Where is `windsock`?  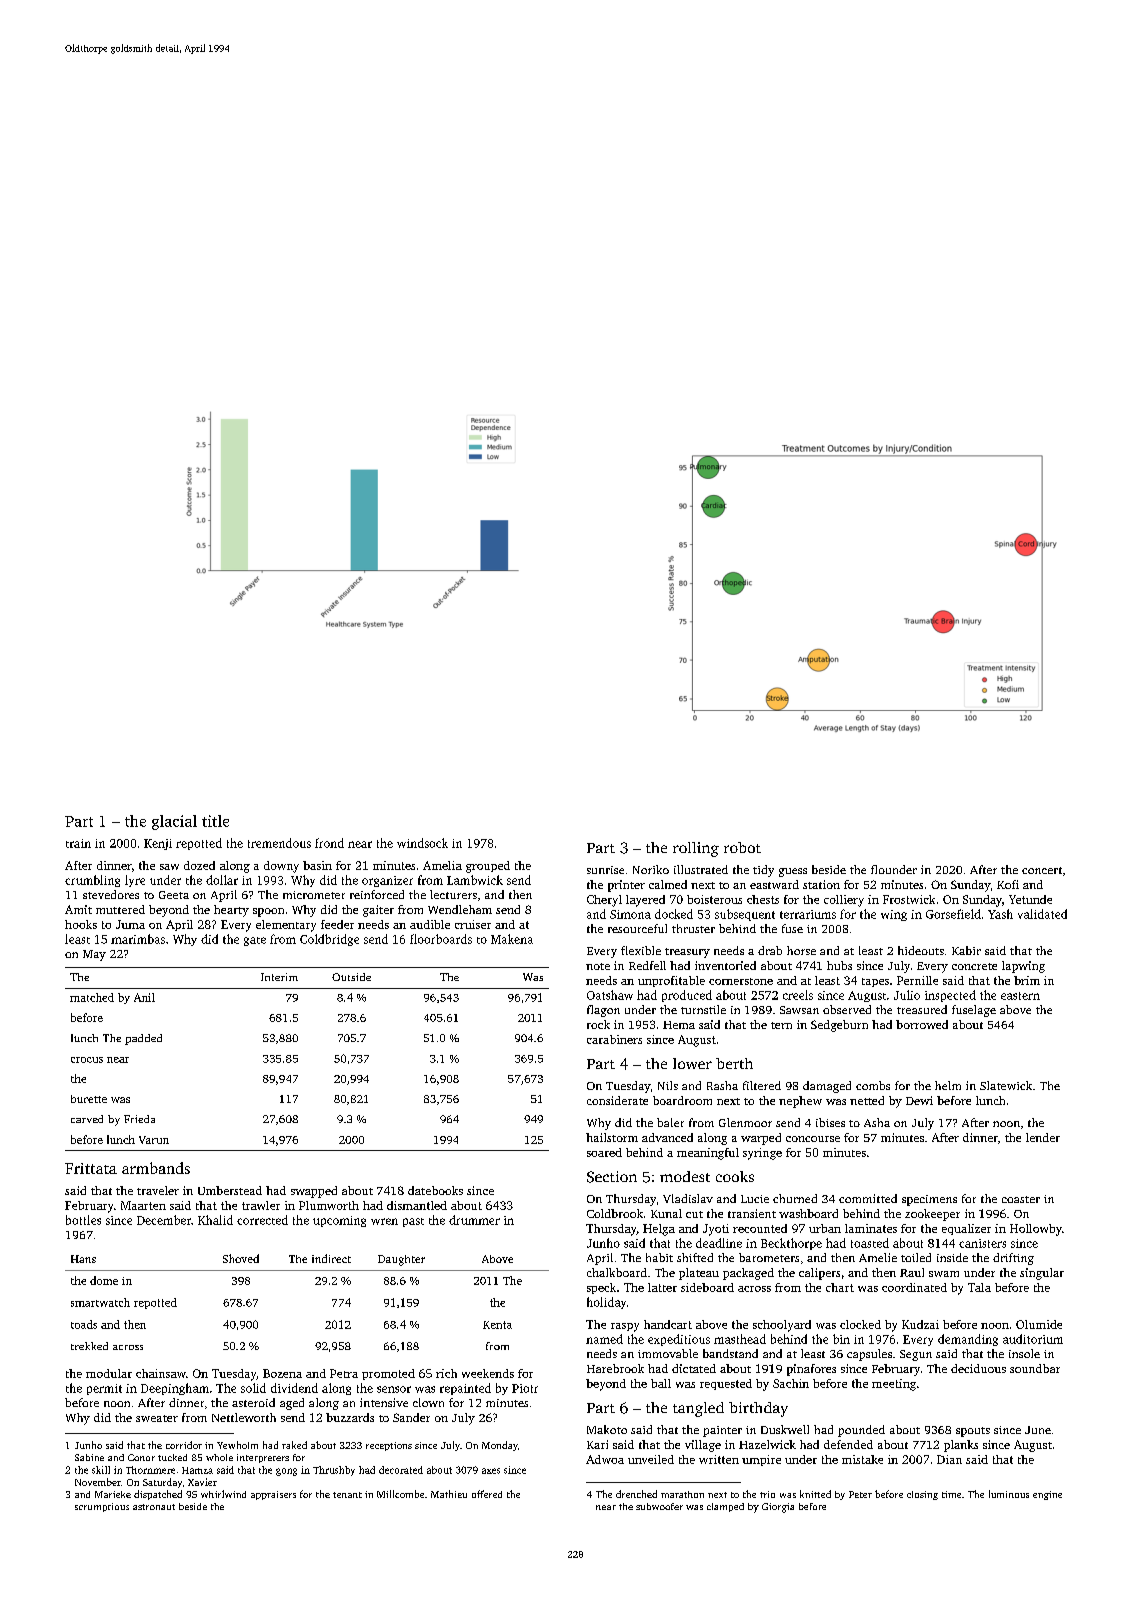
windsock is located at coordinates (422, 843).
